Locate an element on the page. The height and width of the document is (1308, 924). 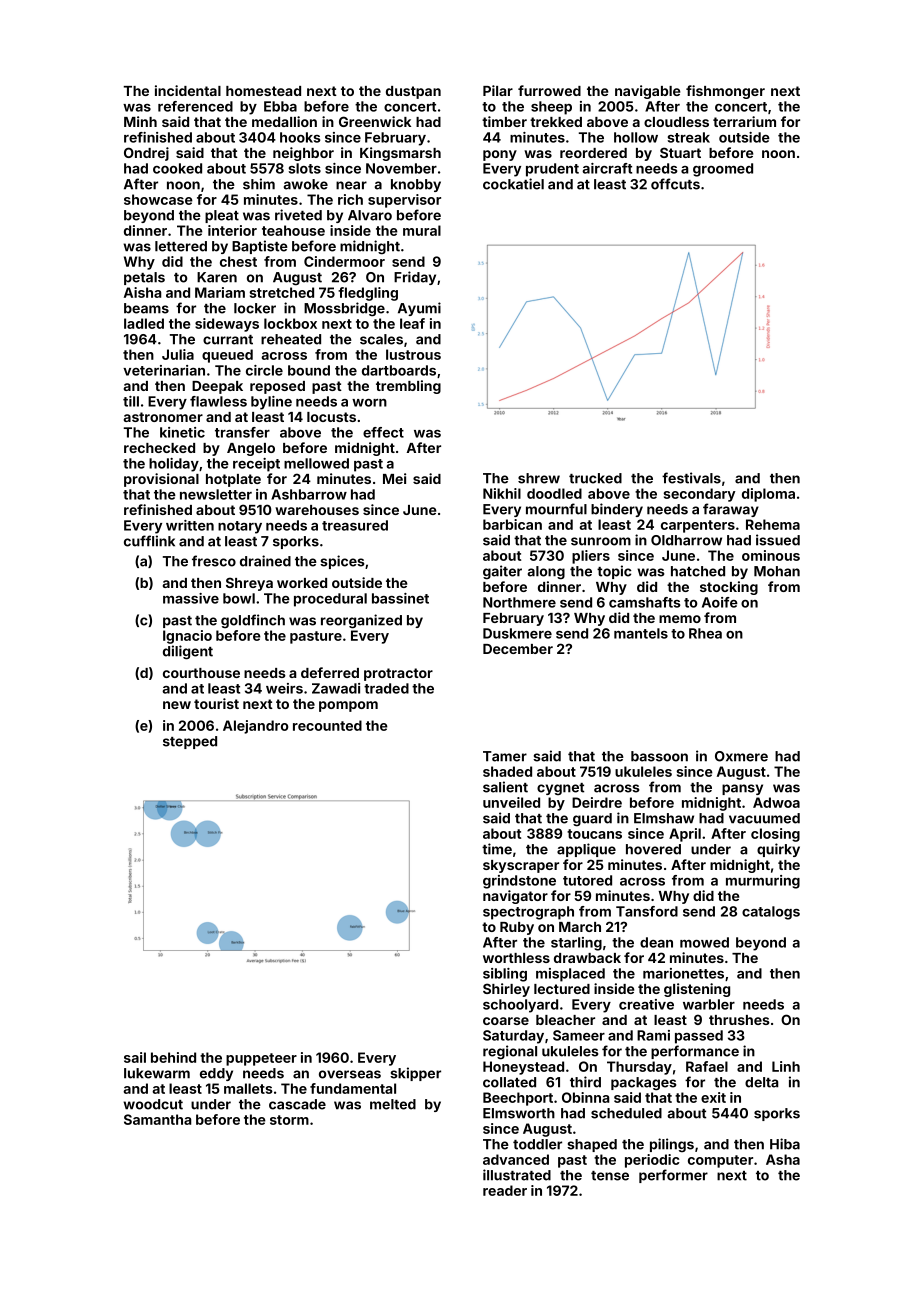
storm is located at coordinates (289, 1120).
